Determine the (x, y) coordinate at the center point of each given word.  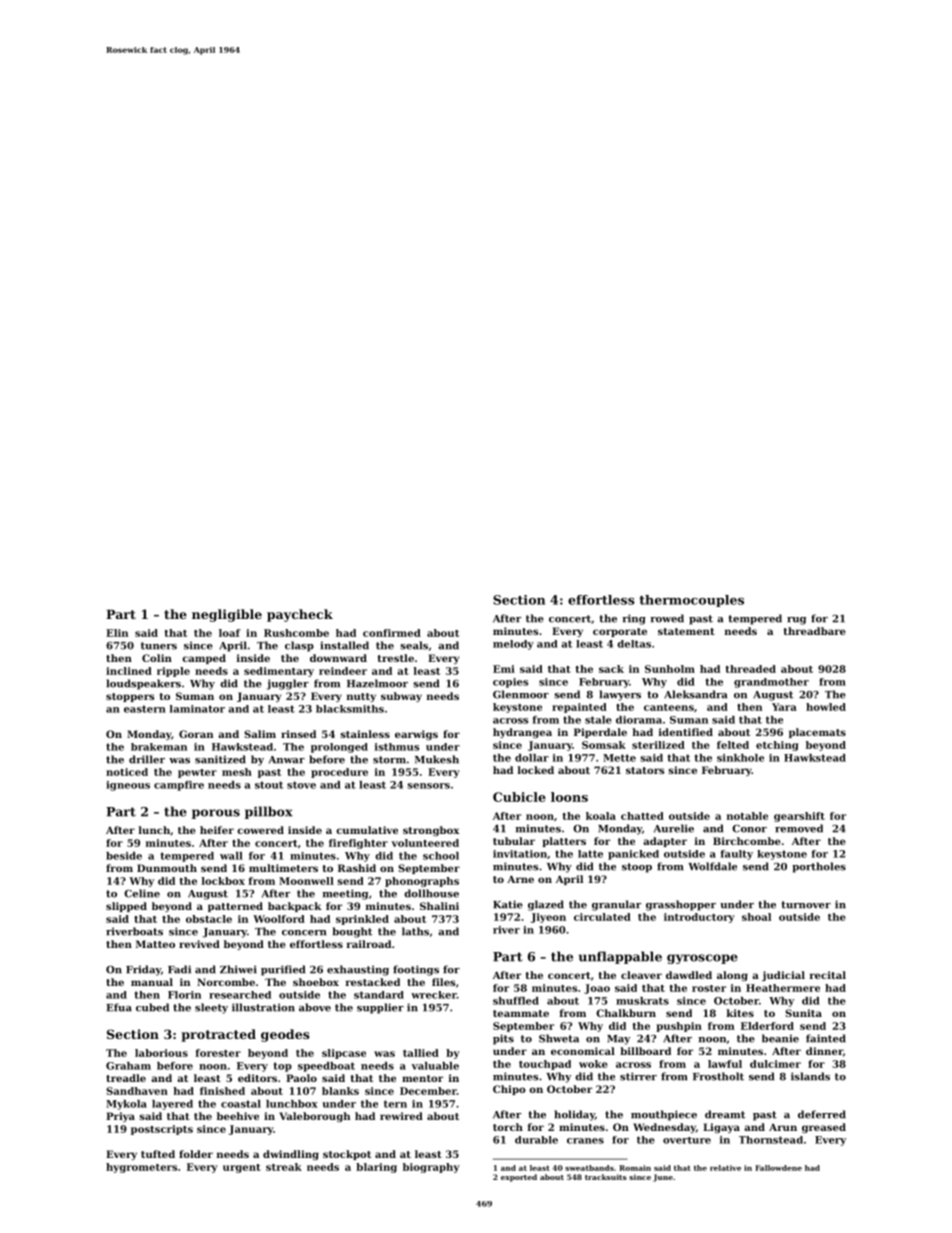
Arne (520, 879)
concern (304, 933)
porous (216, 814)
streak (284, 1167)
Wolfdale (712, 866)
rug (796, 621)
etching (777, 746)
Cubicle (519, 797)
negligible (227, 615)
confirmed (392, 633)
